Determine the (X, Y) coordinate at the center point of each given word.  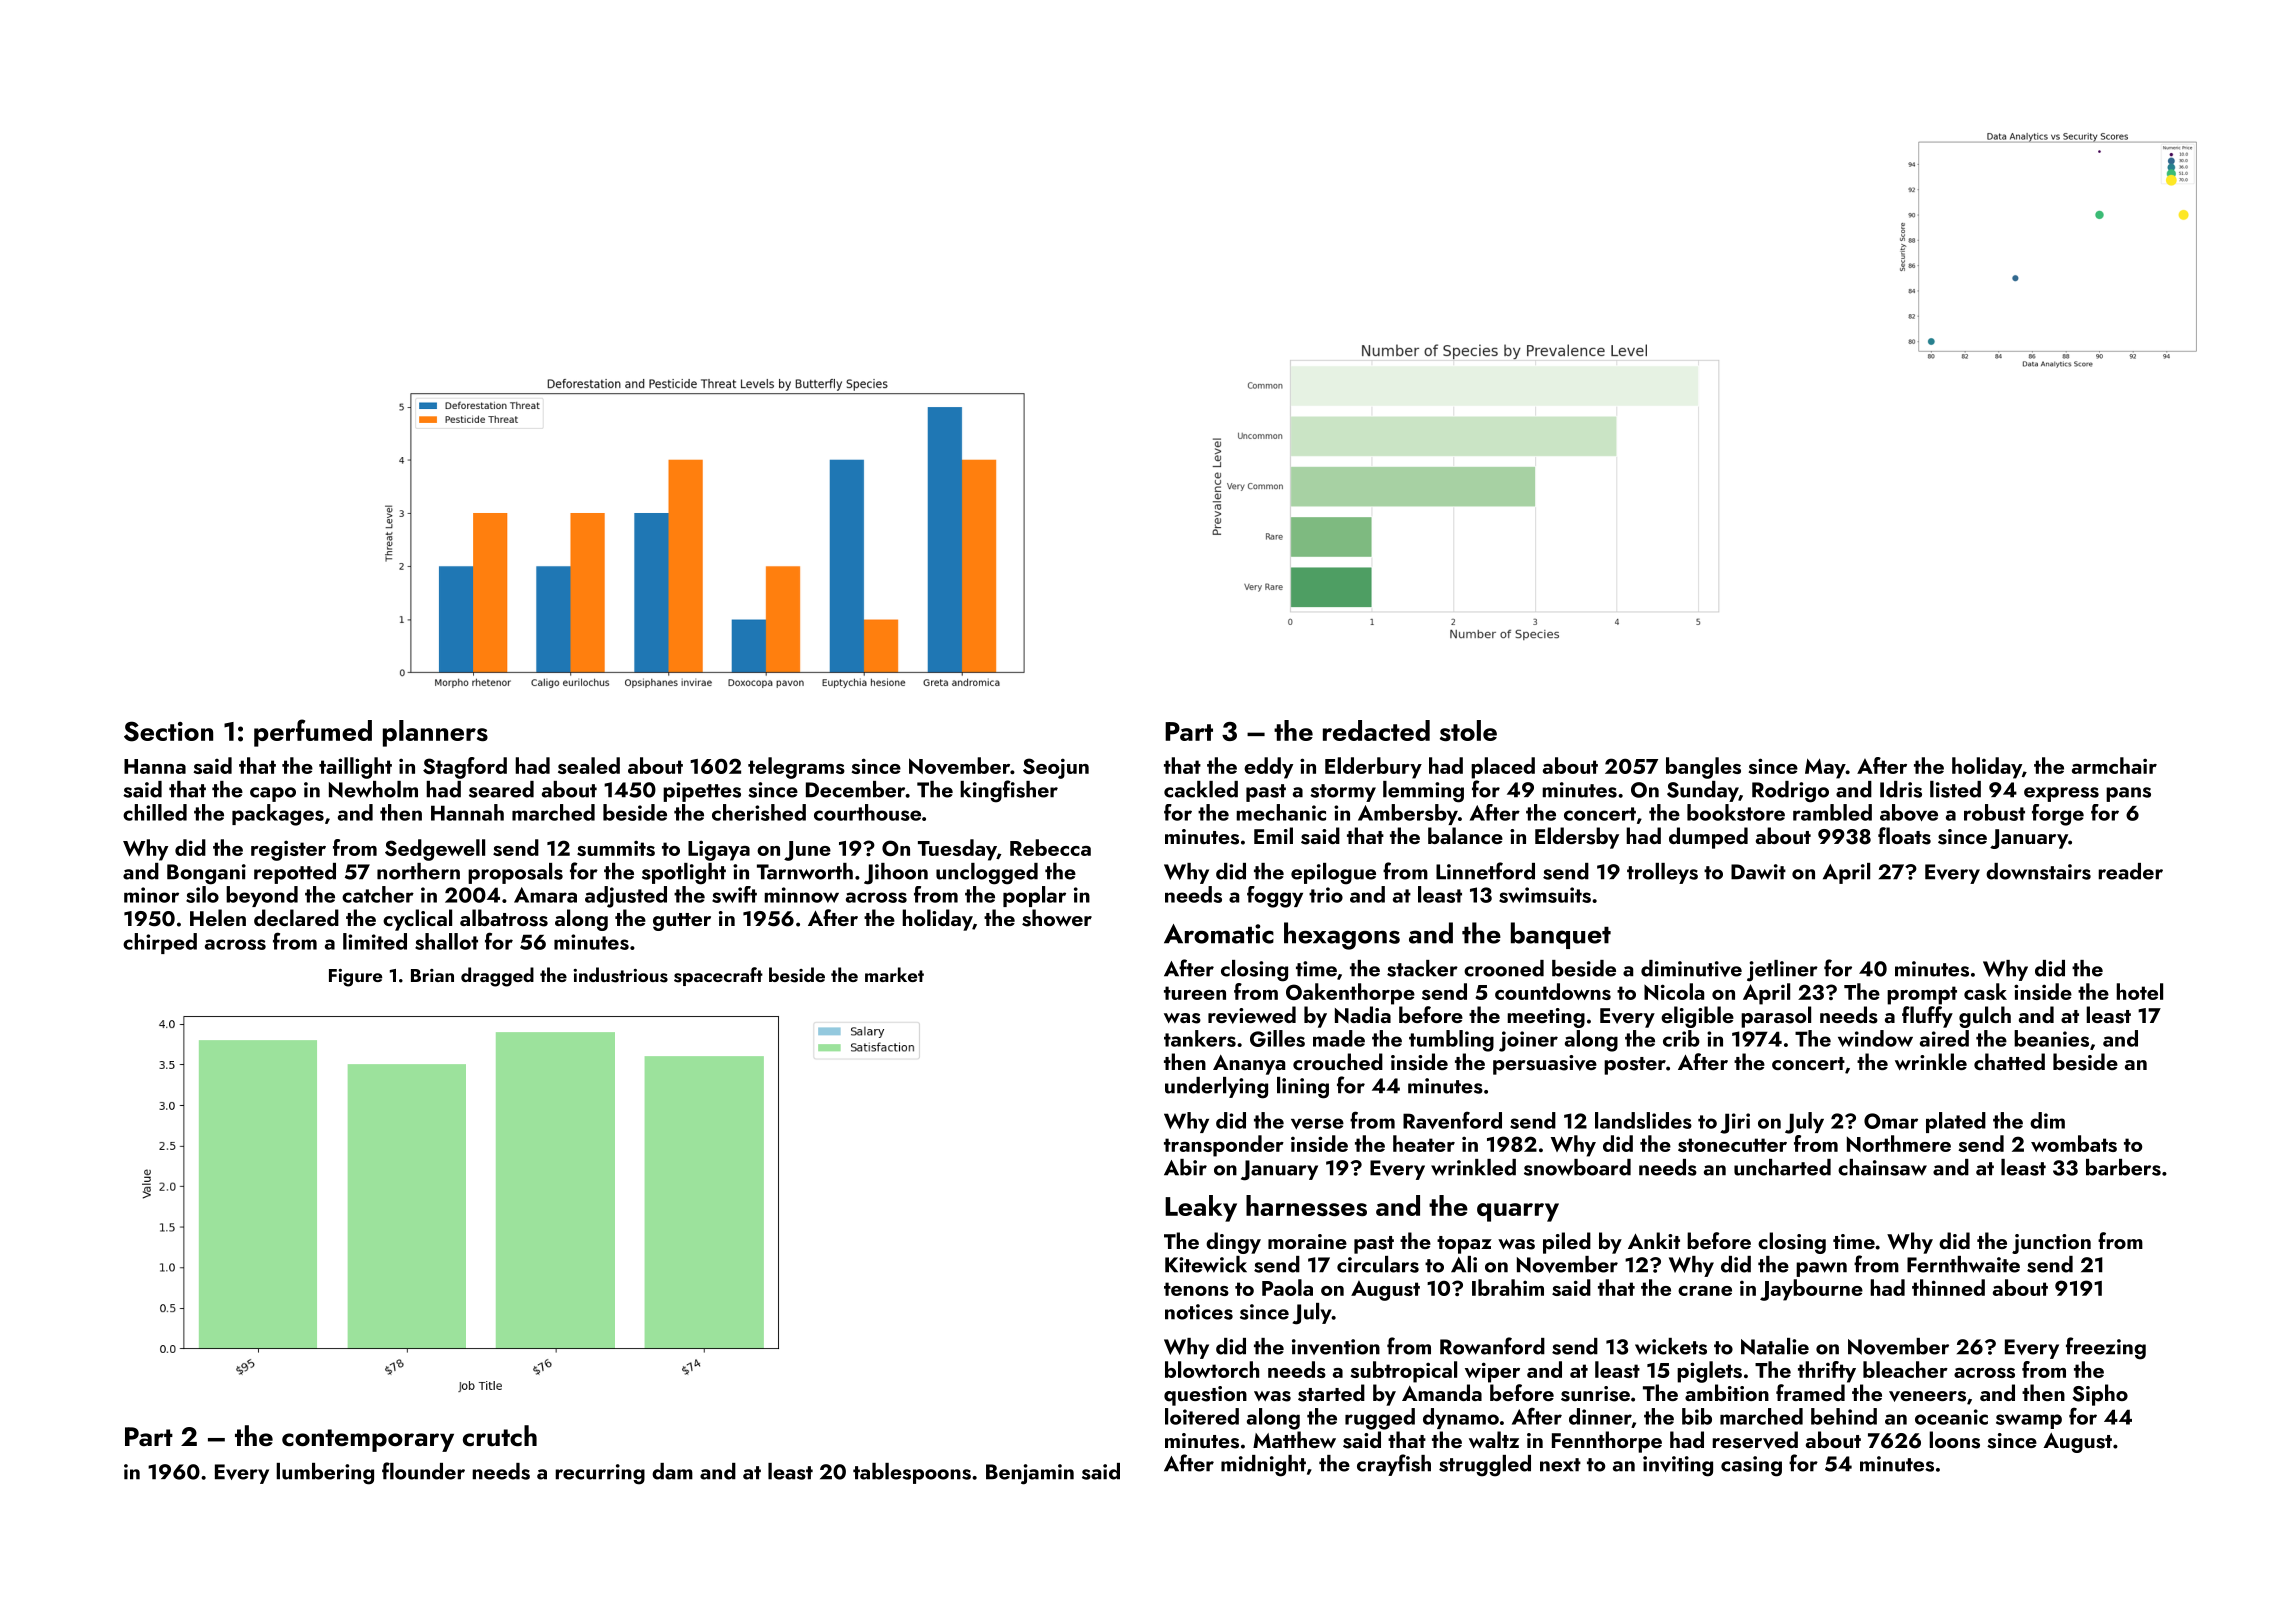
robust (1994, 812)
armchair (2114, 765)
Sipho (2100, 1395)
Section (168, 731)
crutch (500, 1436)
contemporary (368, 1440)
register (288, 850)
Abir (1185, 1167)
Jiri (1735, 1123)
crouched (1338, 1061)
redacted (1376, 730)
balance (1465, 835)
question (1205, 1396)
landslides (1643, 1120)
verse (1317, 1123)
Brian (432, 975)
